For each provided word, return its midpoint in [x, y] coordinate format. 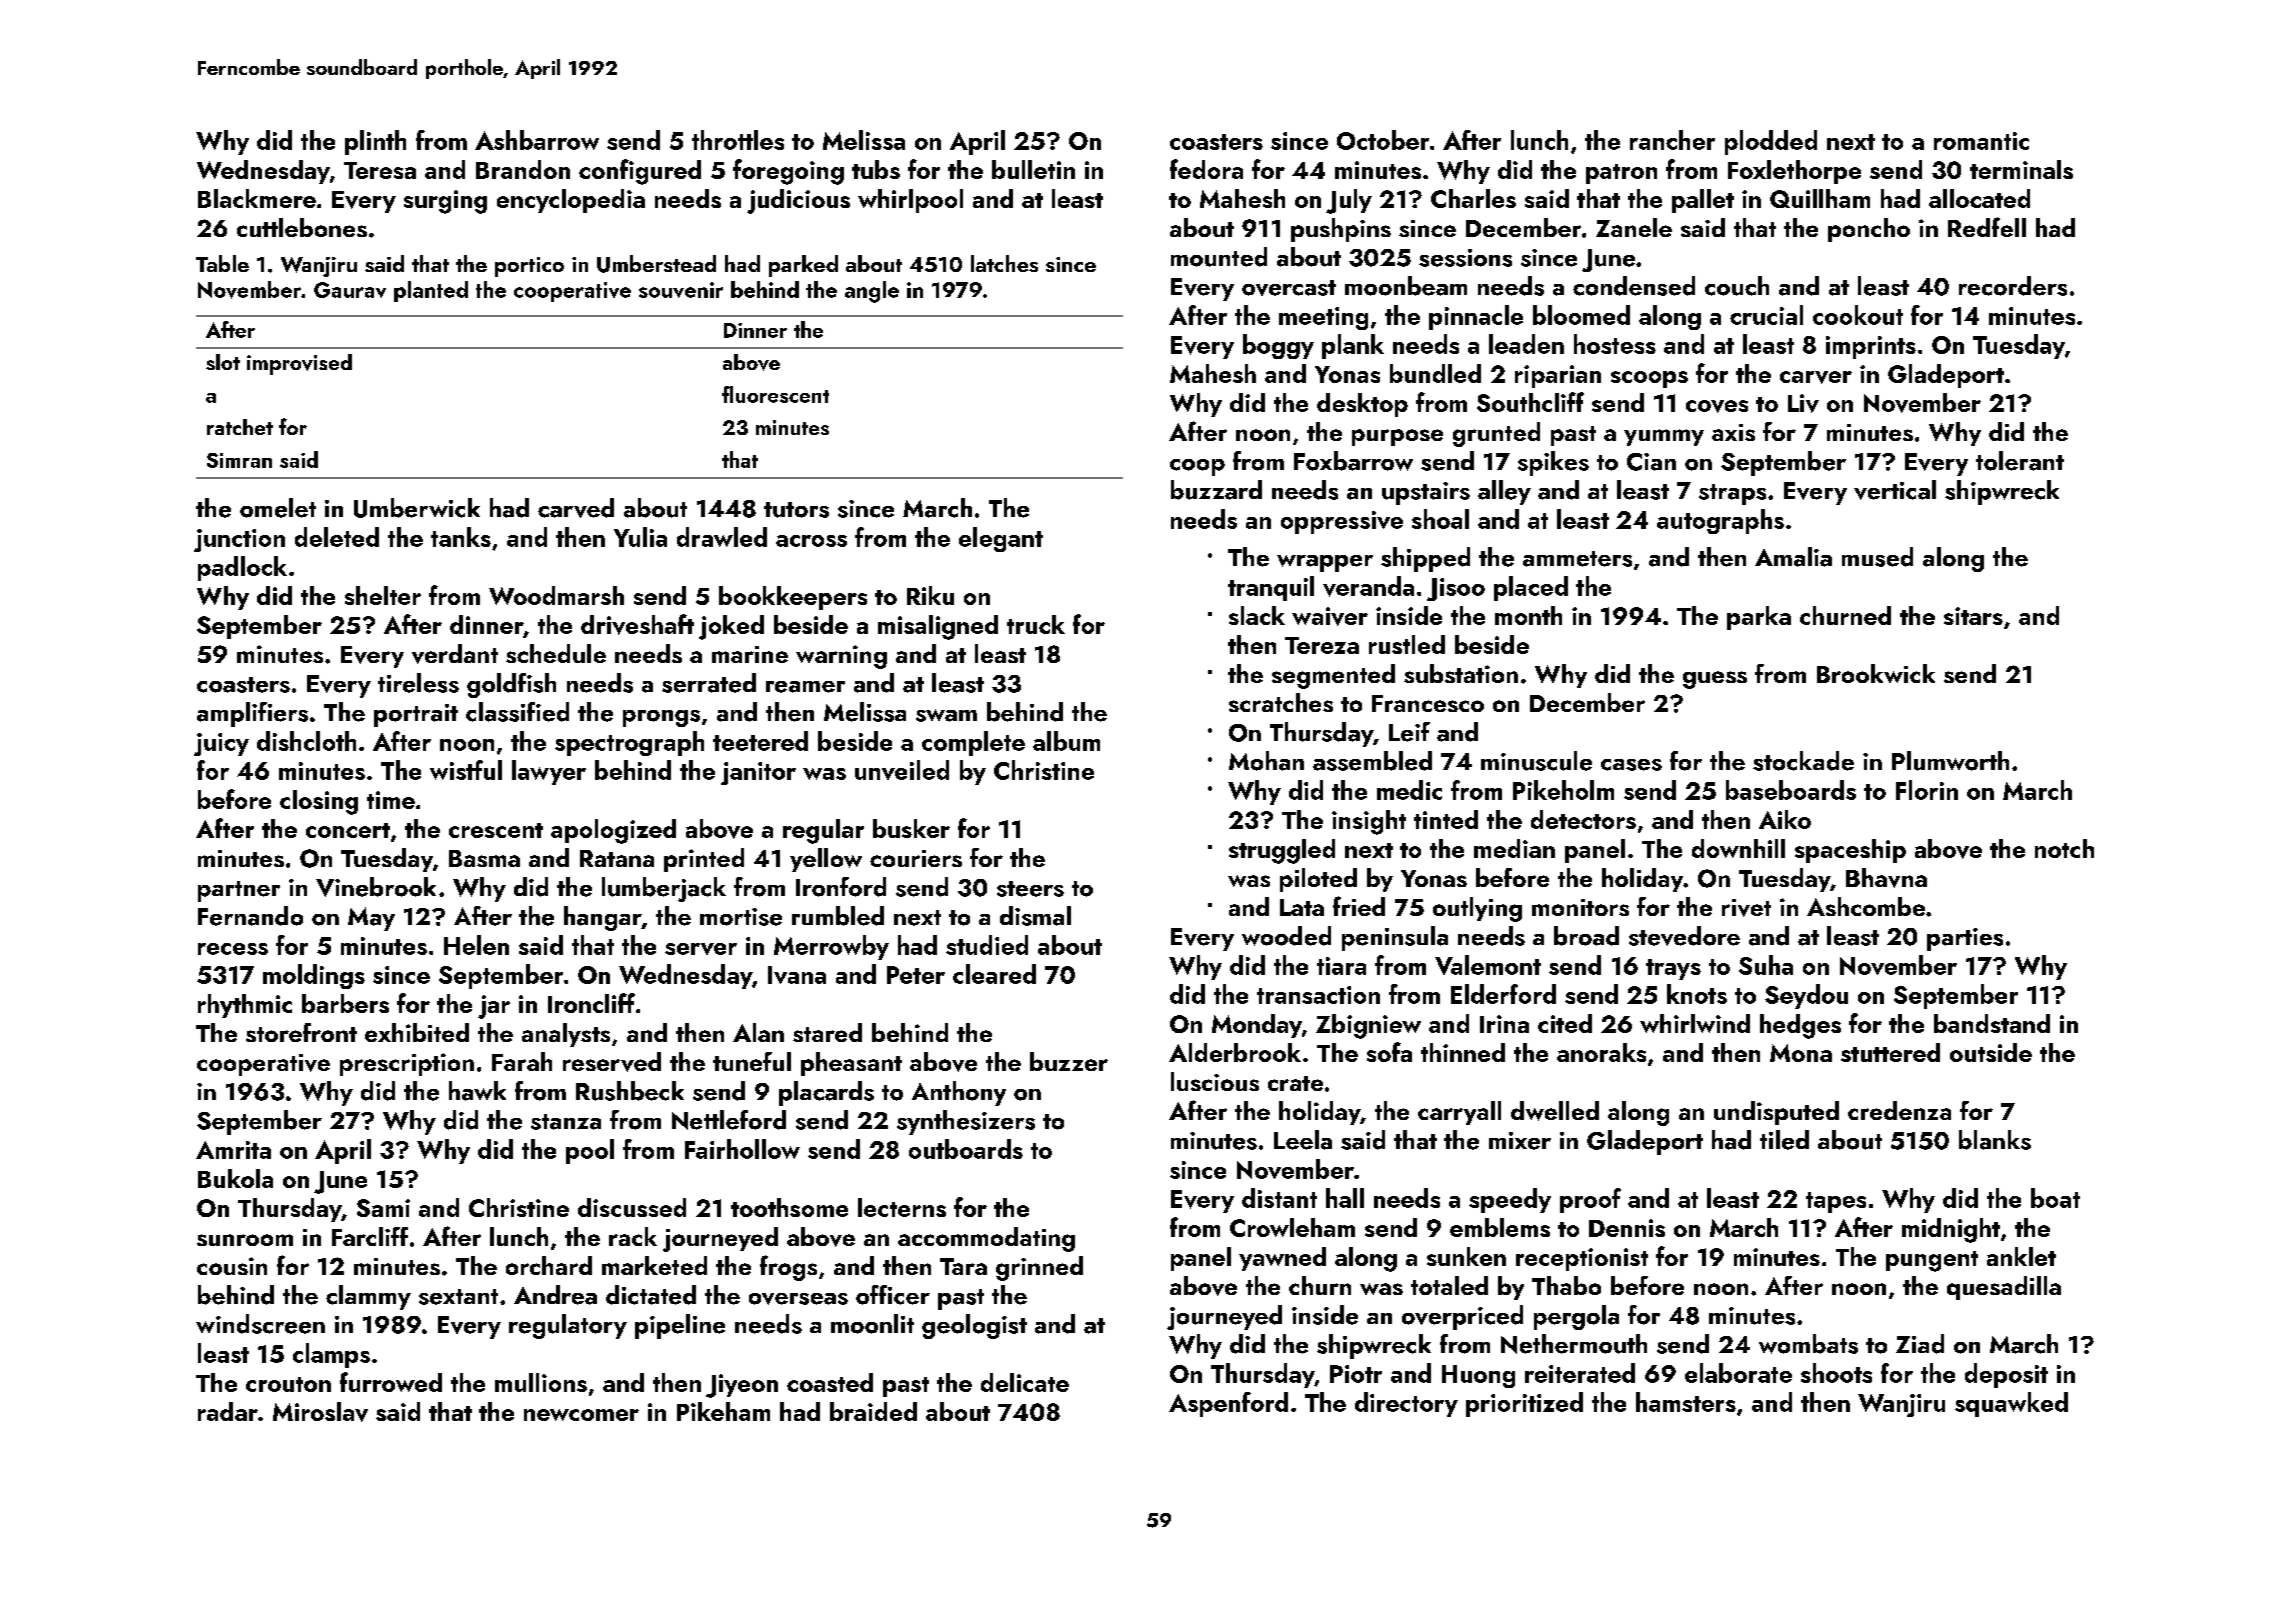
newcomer [581, 1415]
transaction [1318, 995]
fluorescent [775, 394]
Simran [239, 460]
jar [494, 1007]
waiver [1330, 616]
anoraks [1601, 1052]
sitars [1973, 616]
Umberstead [656, 264]
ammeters [1577, 559]
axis [1733, 432]
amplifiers [252, 714]
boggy [1278, 346]
